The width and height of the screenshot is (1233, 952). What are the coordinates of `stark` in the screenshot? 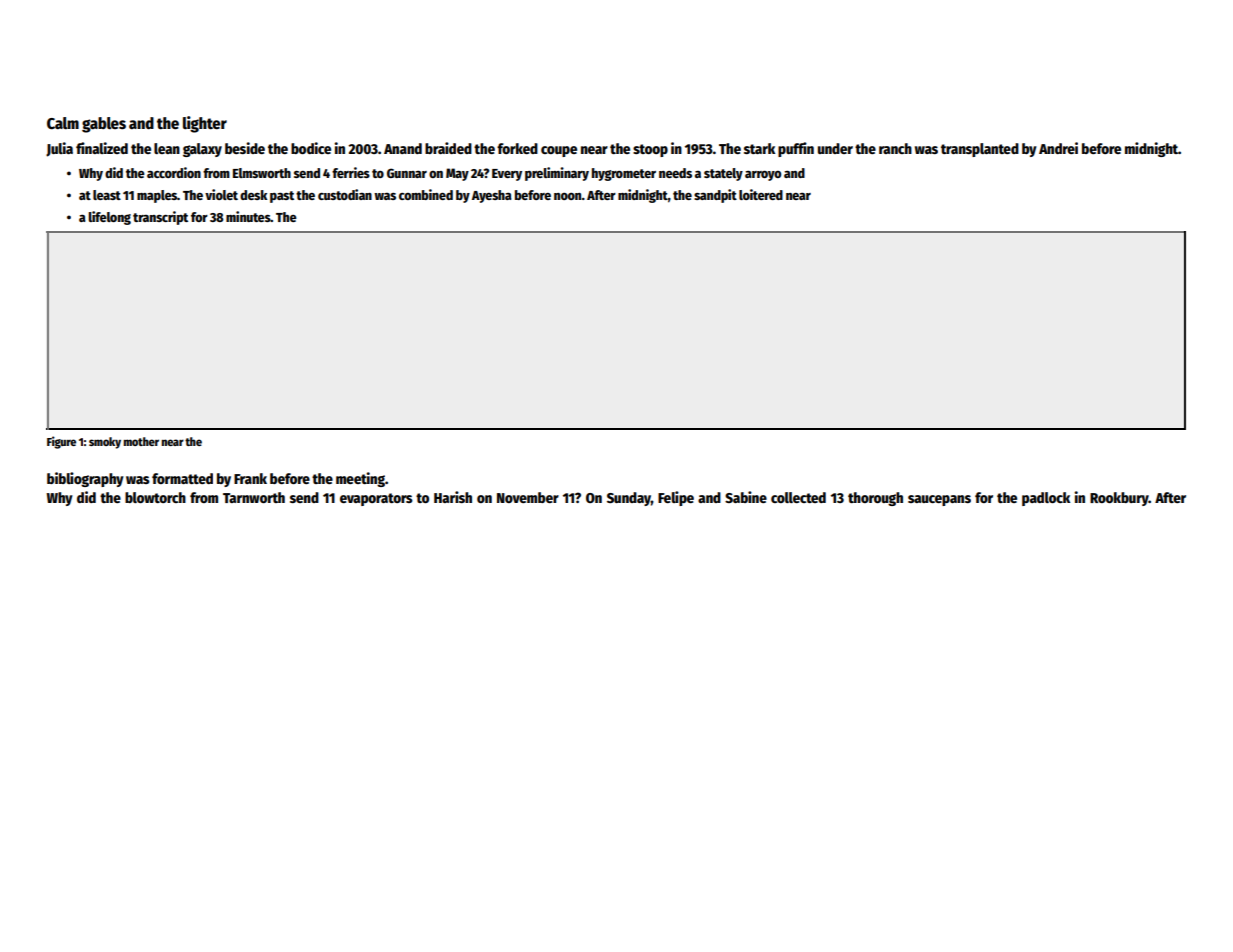 It's located at (759, 148).
